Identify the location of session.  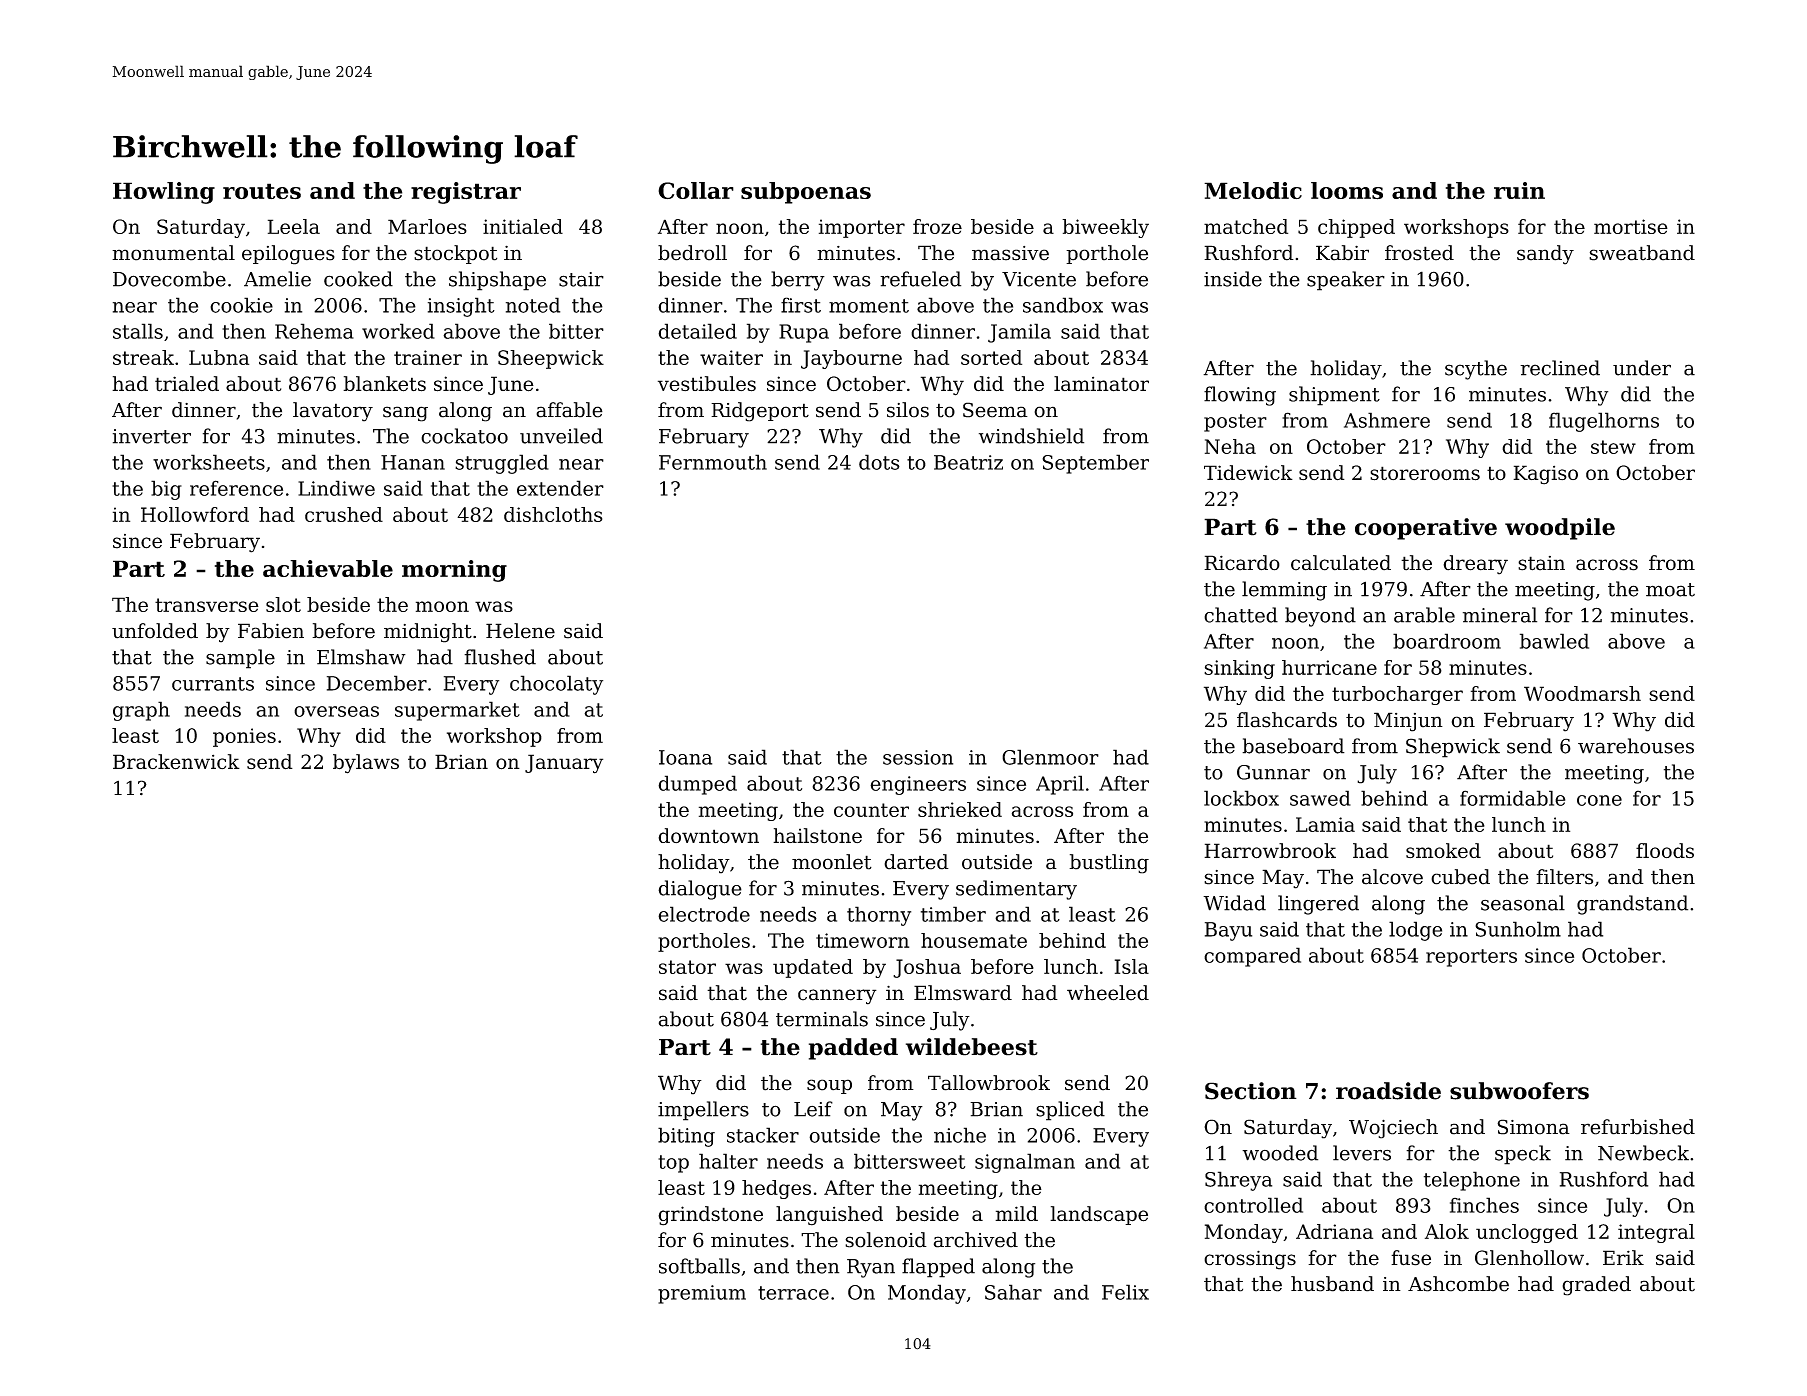
(918, 757).
